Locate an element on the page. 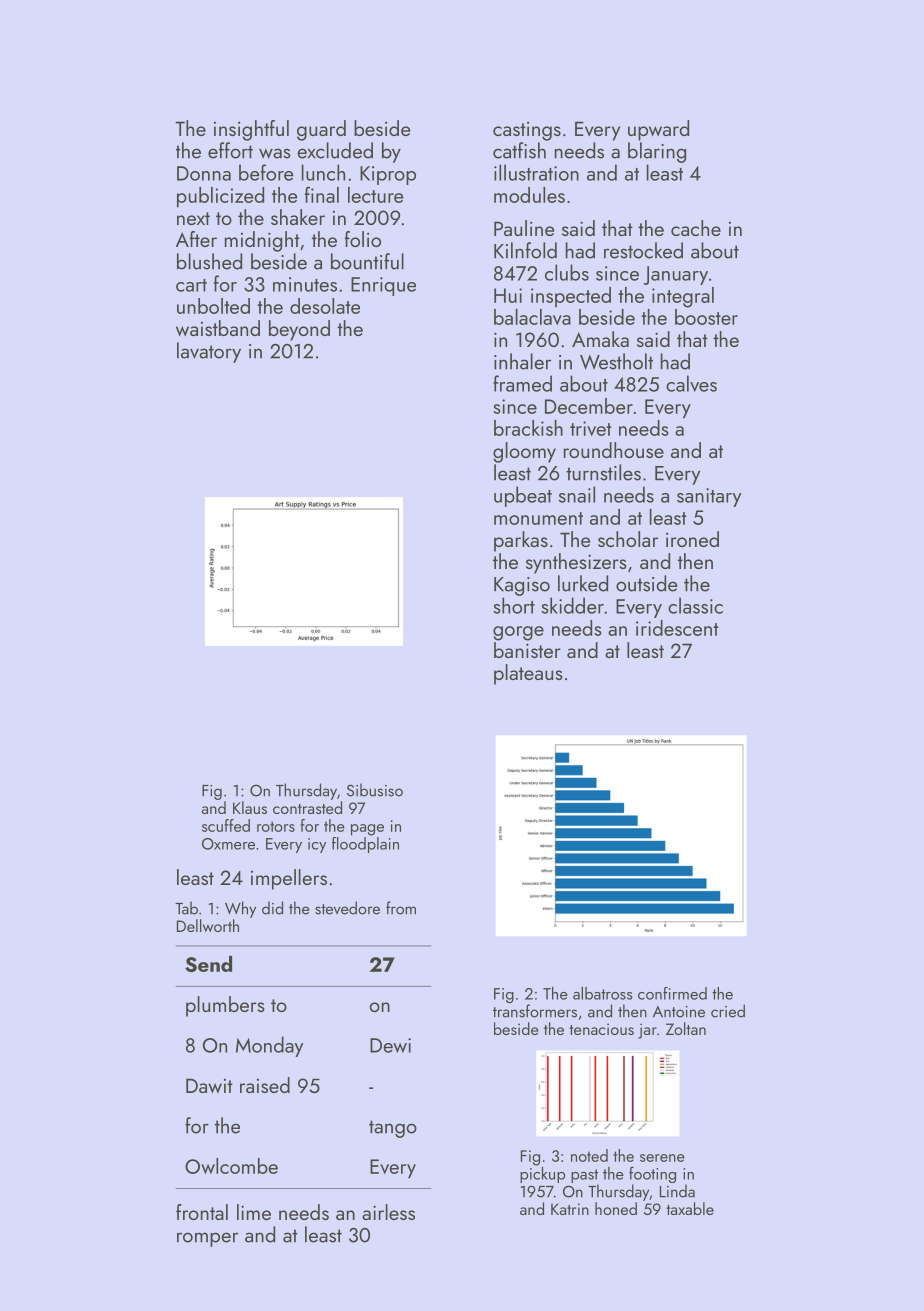 This document has height=1311, width=924. lavatory is located at coordinates (209, 352).
